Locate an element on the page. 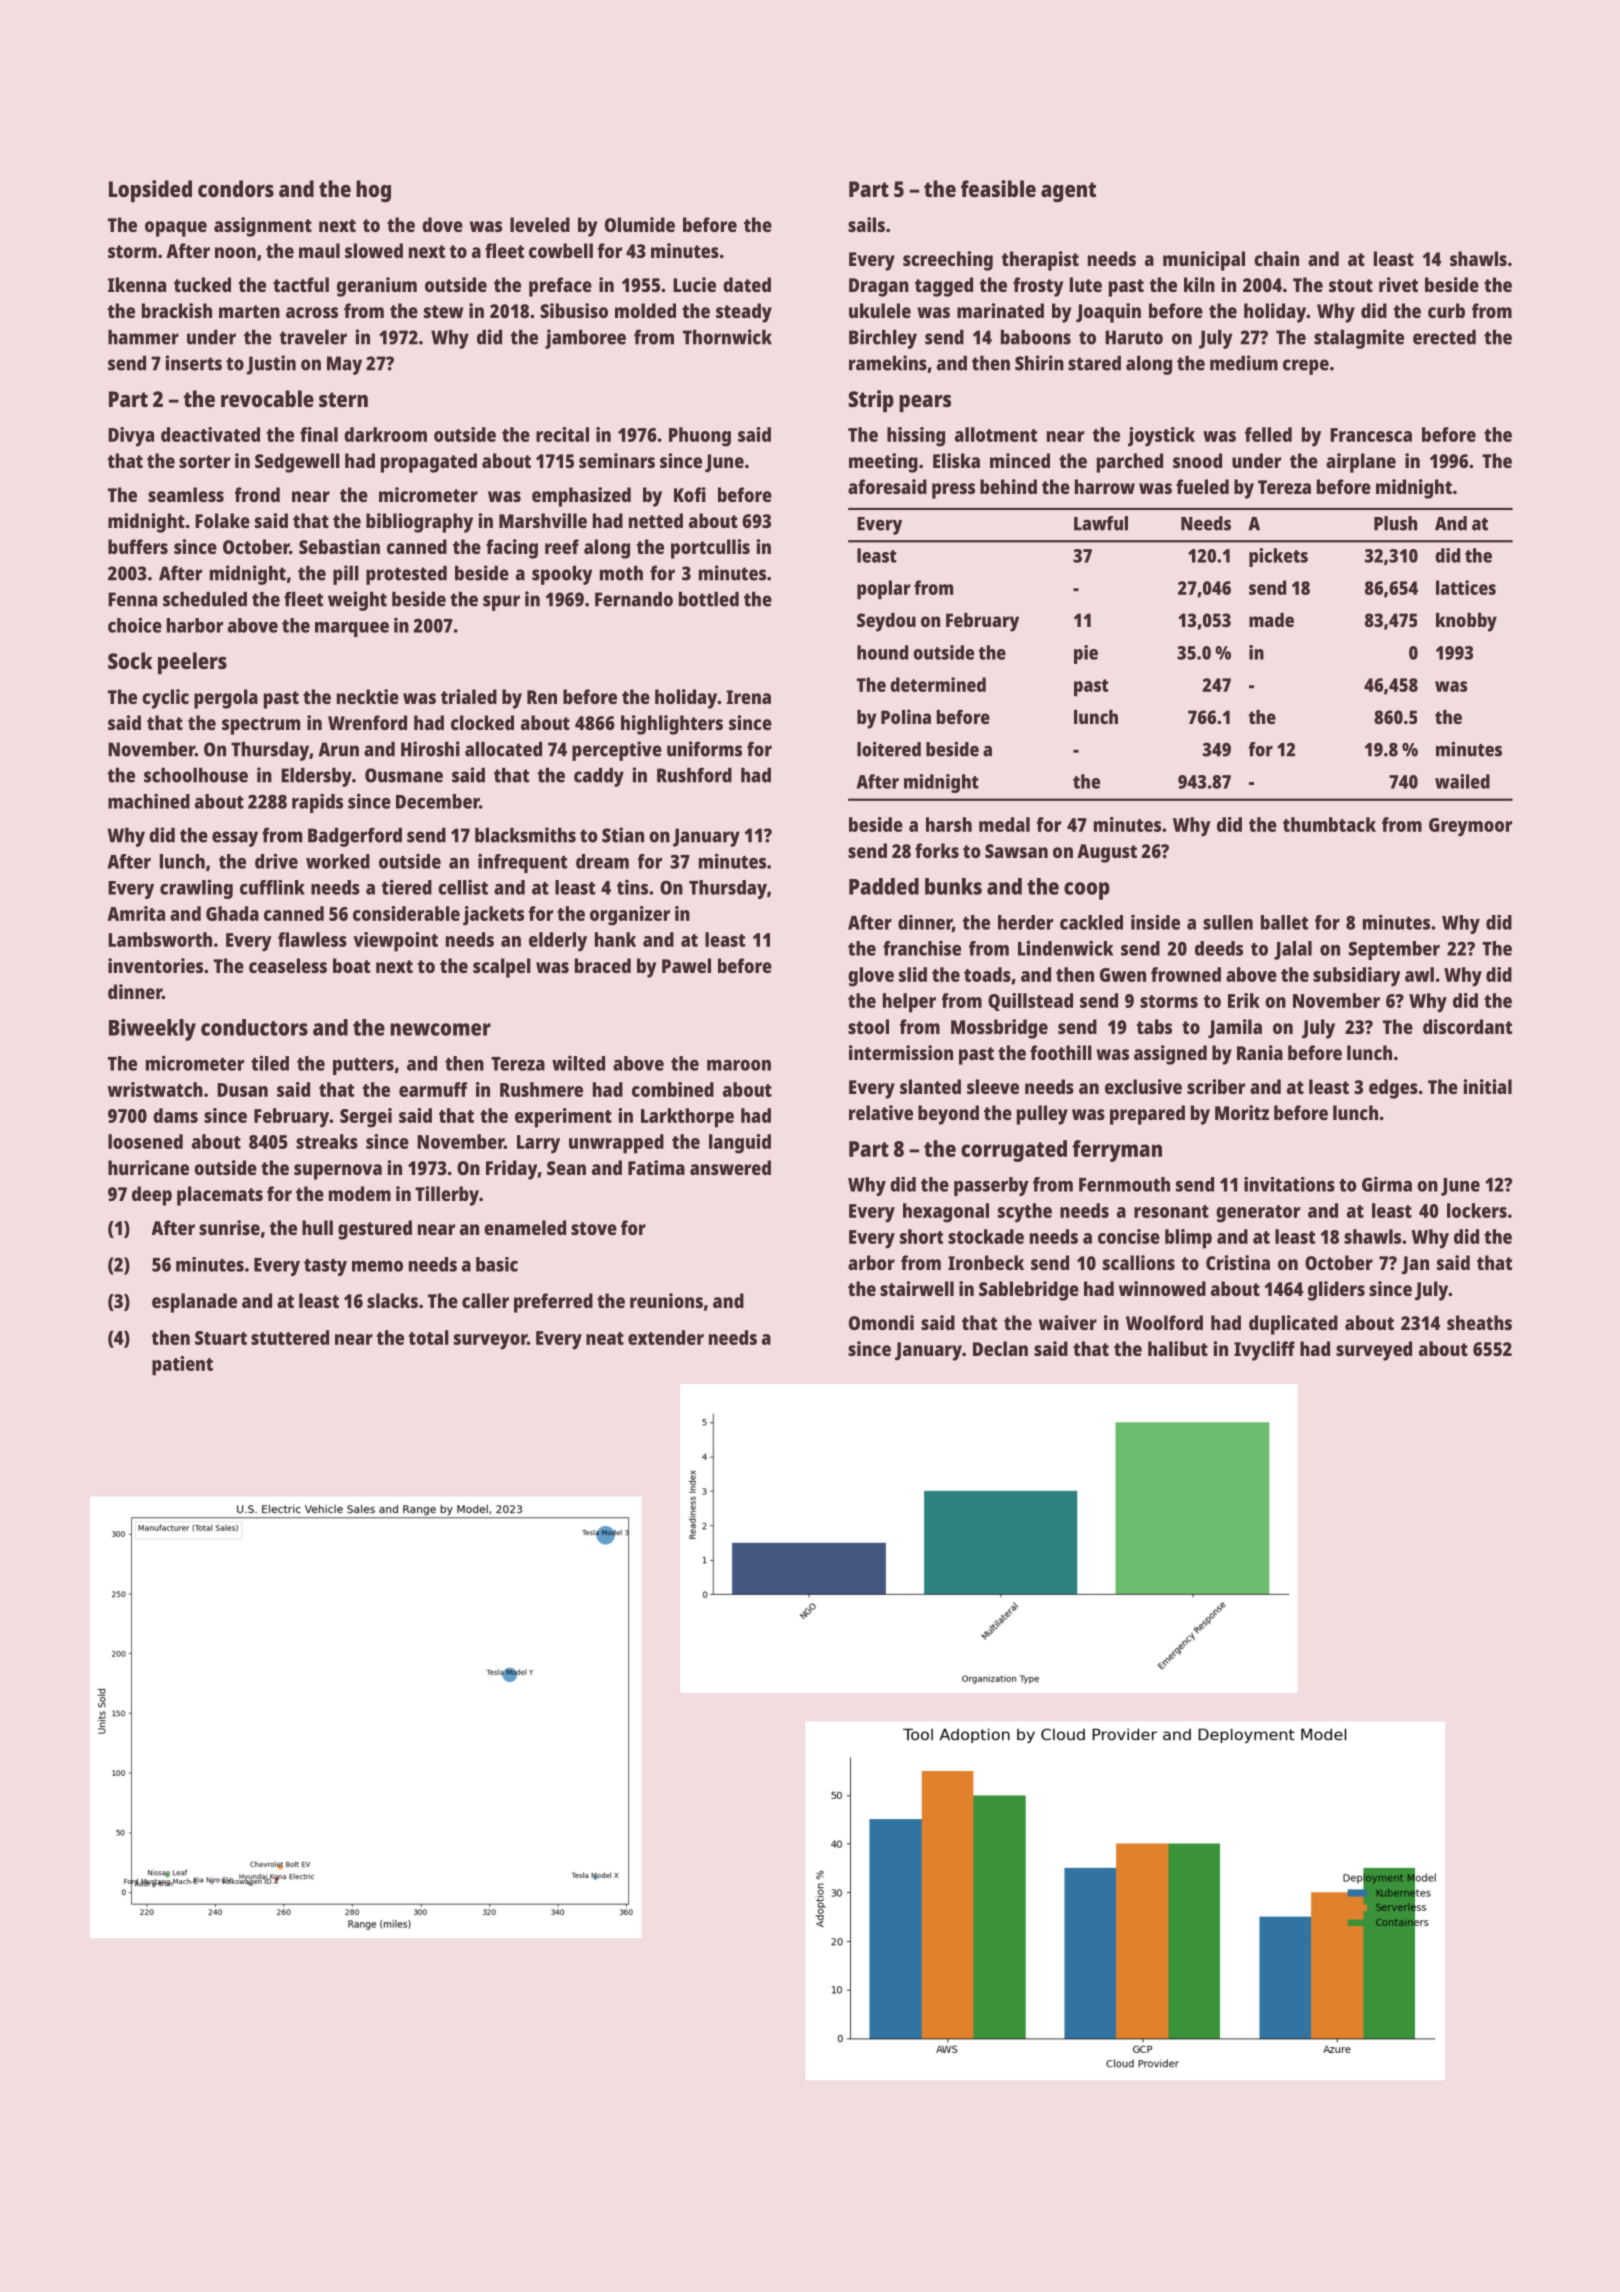 This document has height=2292, width=1620. patient is located at coordinates (182, 1366).
